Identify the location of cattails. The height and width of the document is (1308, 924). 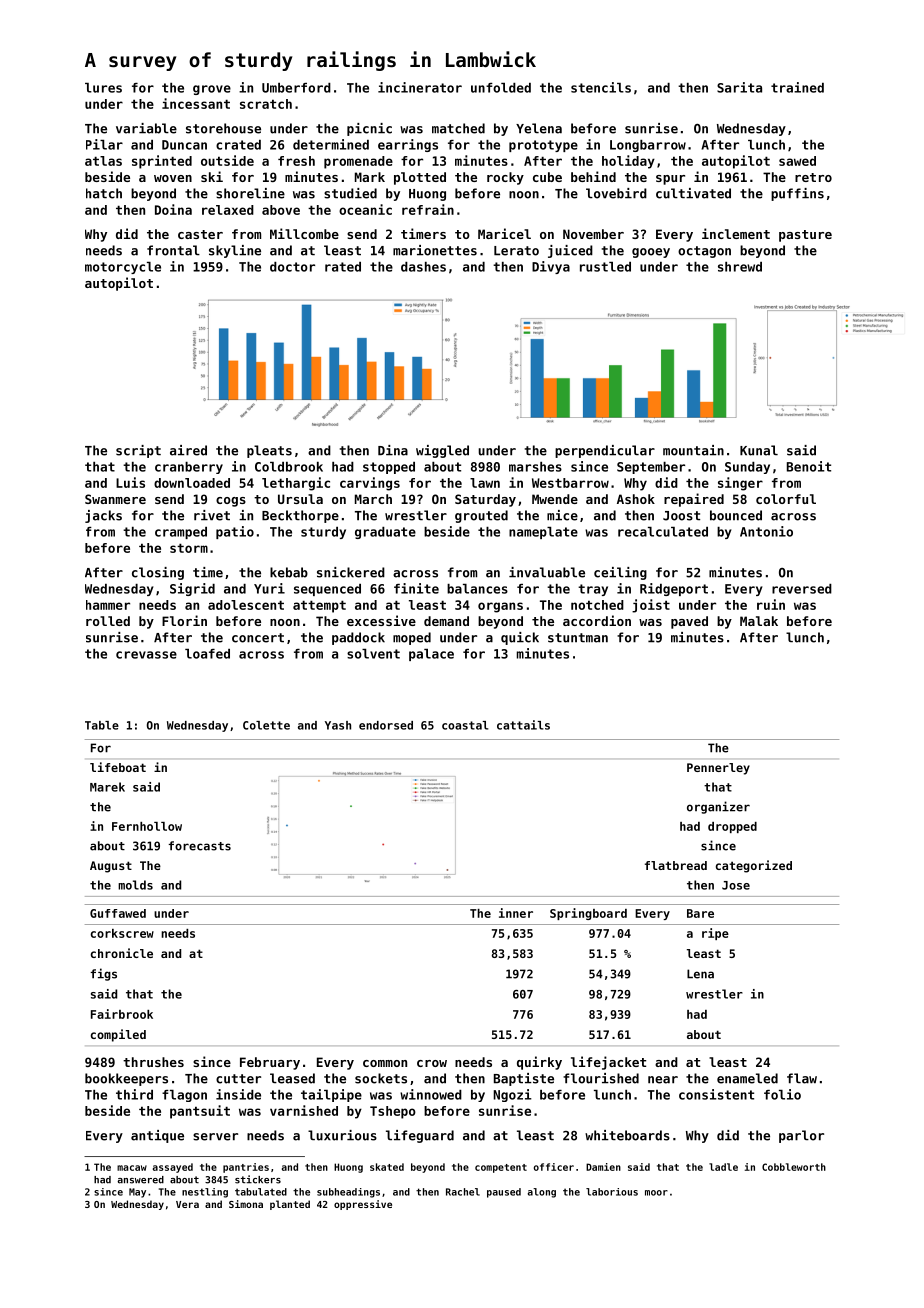
(523, 725).
